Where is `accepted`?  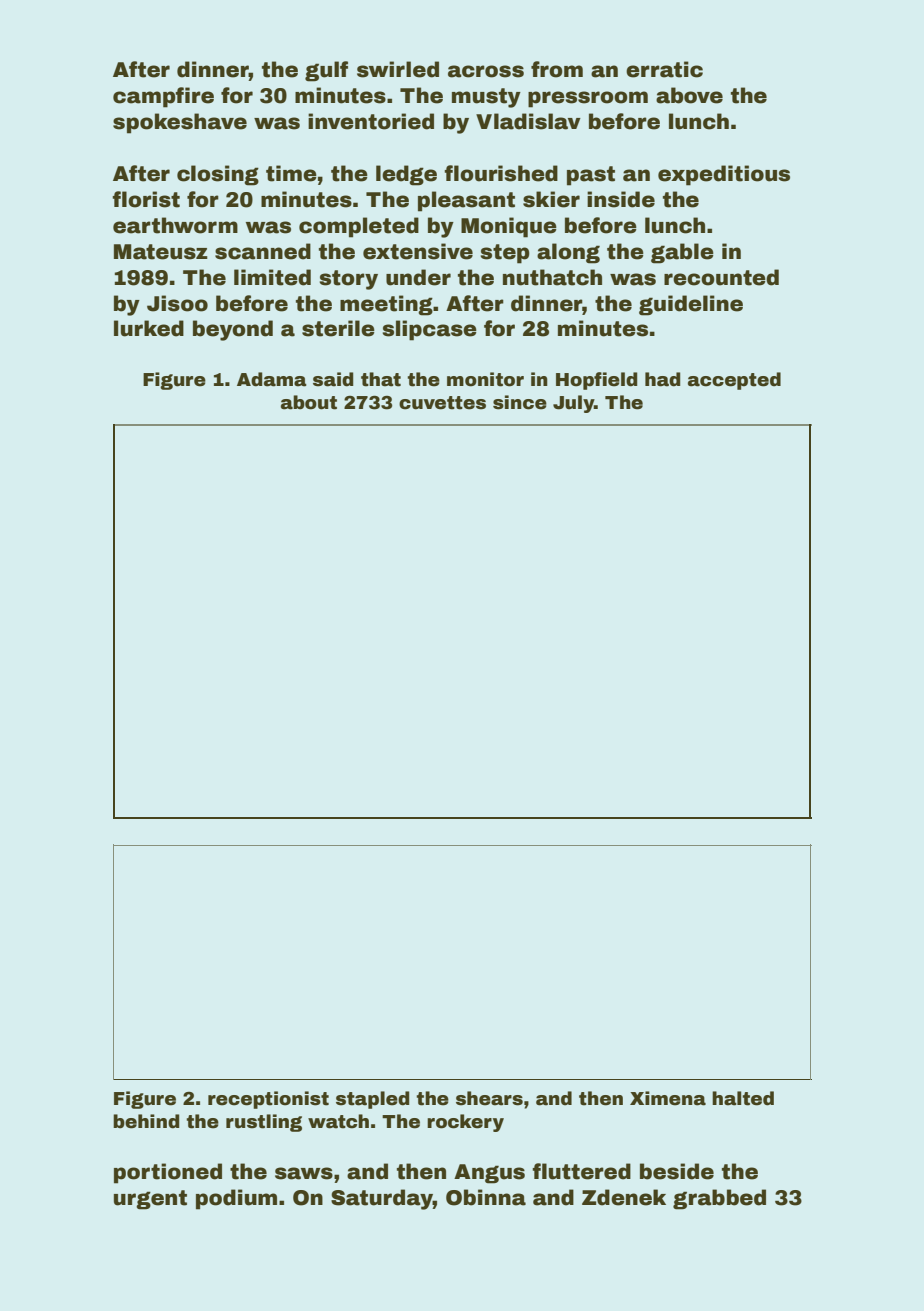
accepted is located at coordinates (734, 381).
